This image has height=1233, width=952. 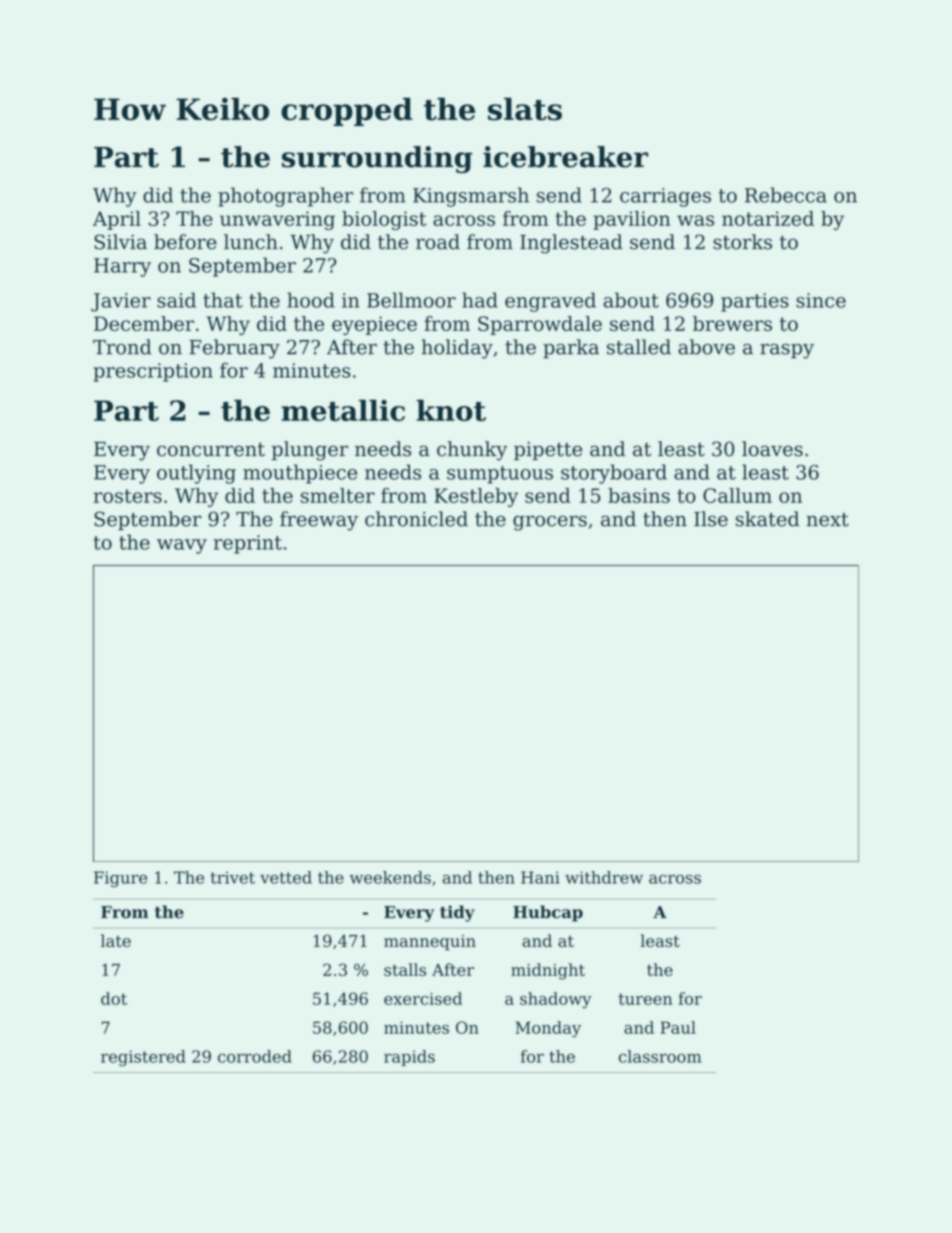 I want to click on rapids, so click(x=409, y=1058).
